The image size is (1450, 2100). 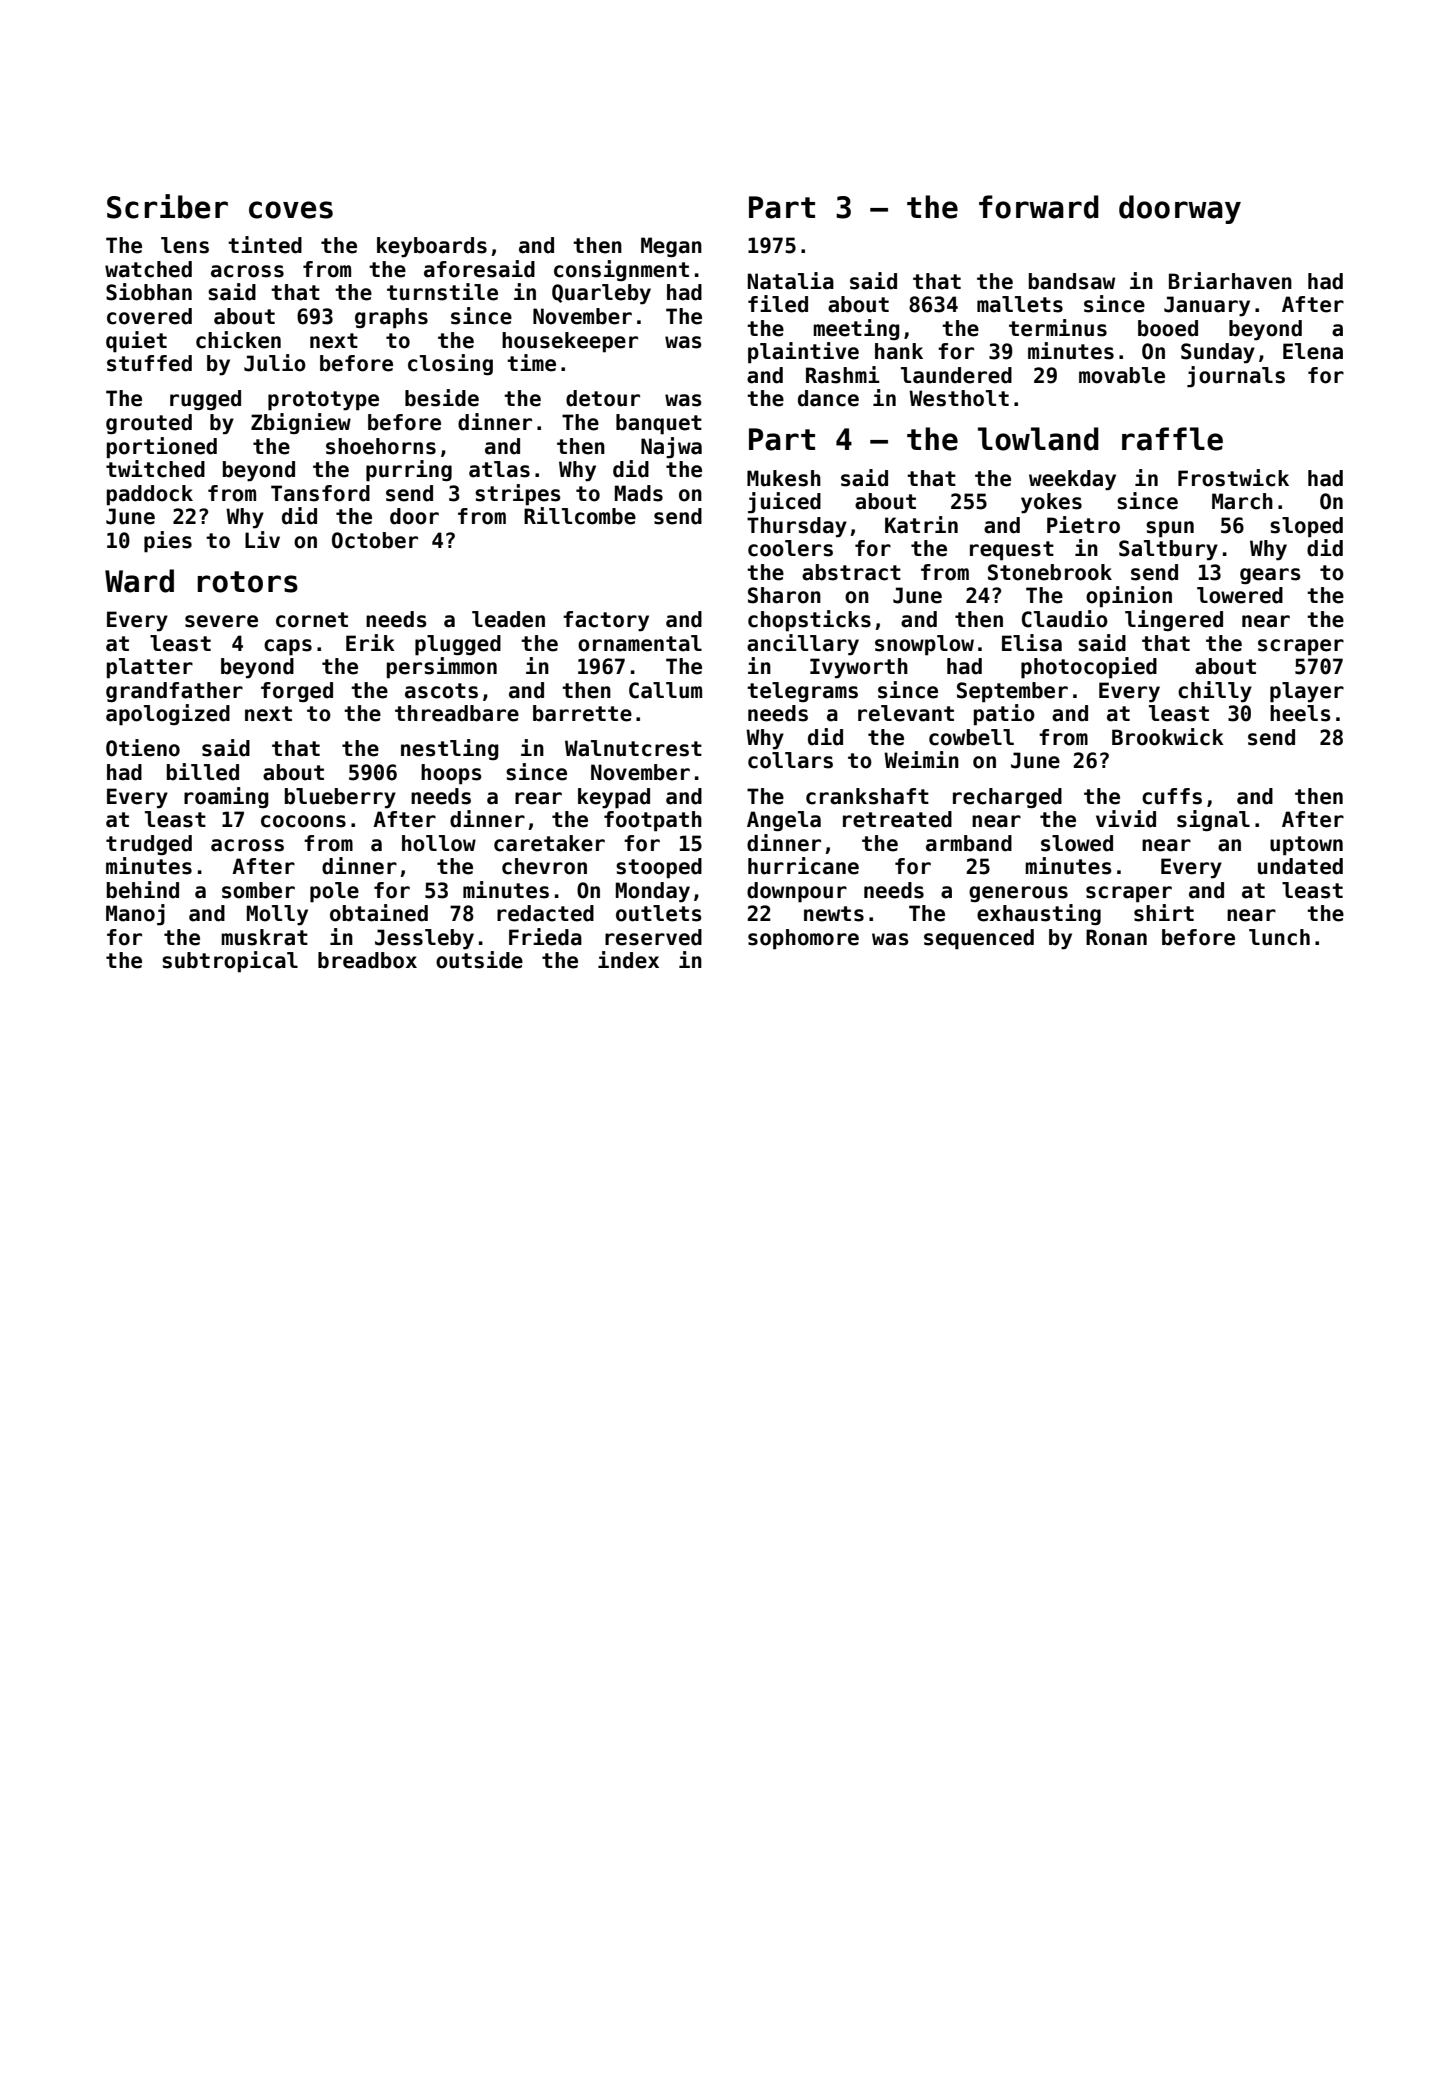 What do you see at coordinates (671, 448) in the page?
I see `Najwa` at bounding box center [671, 448].
